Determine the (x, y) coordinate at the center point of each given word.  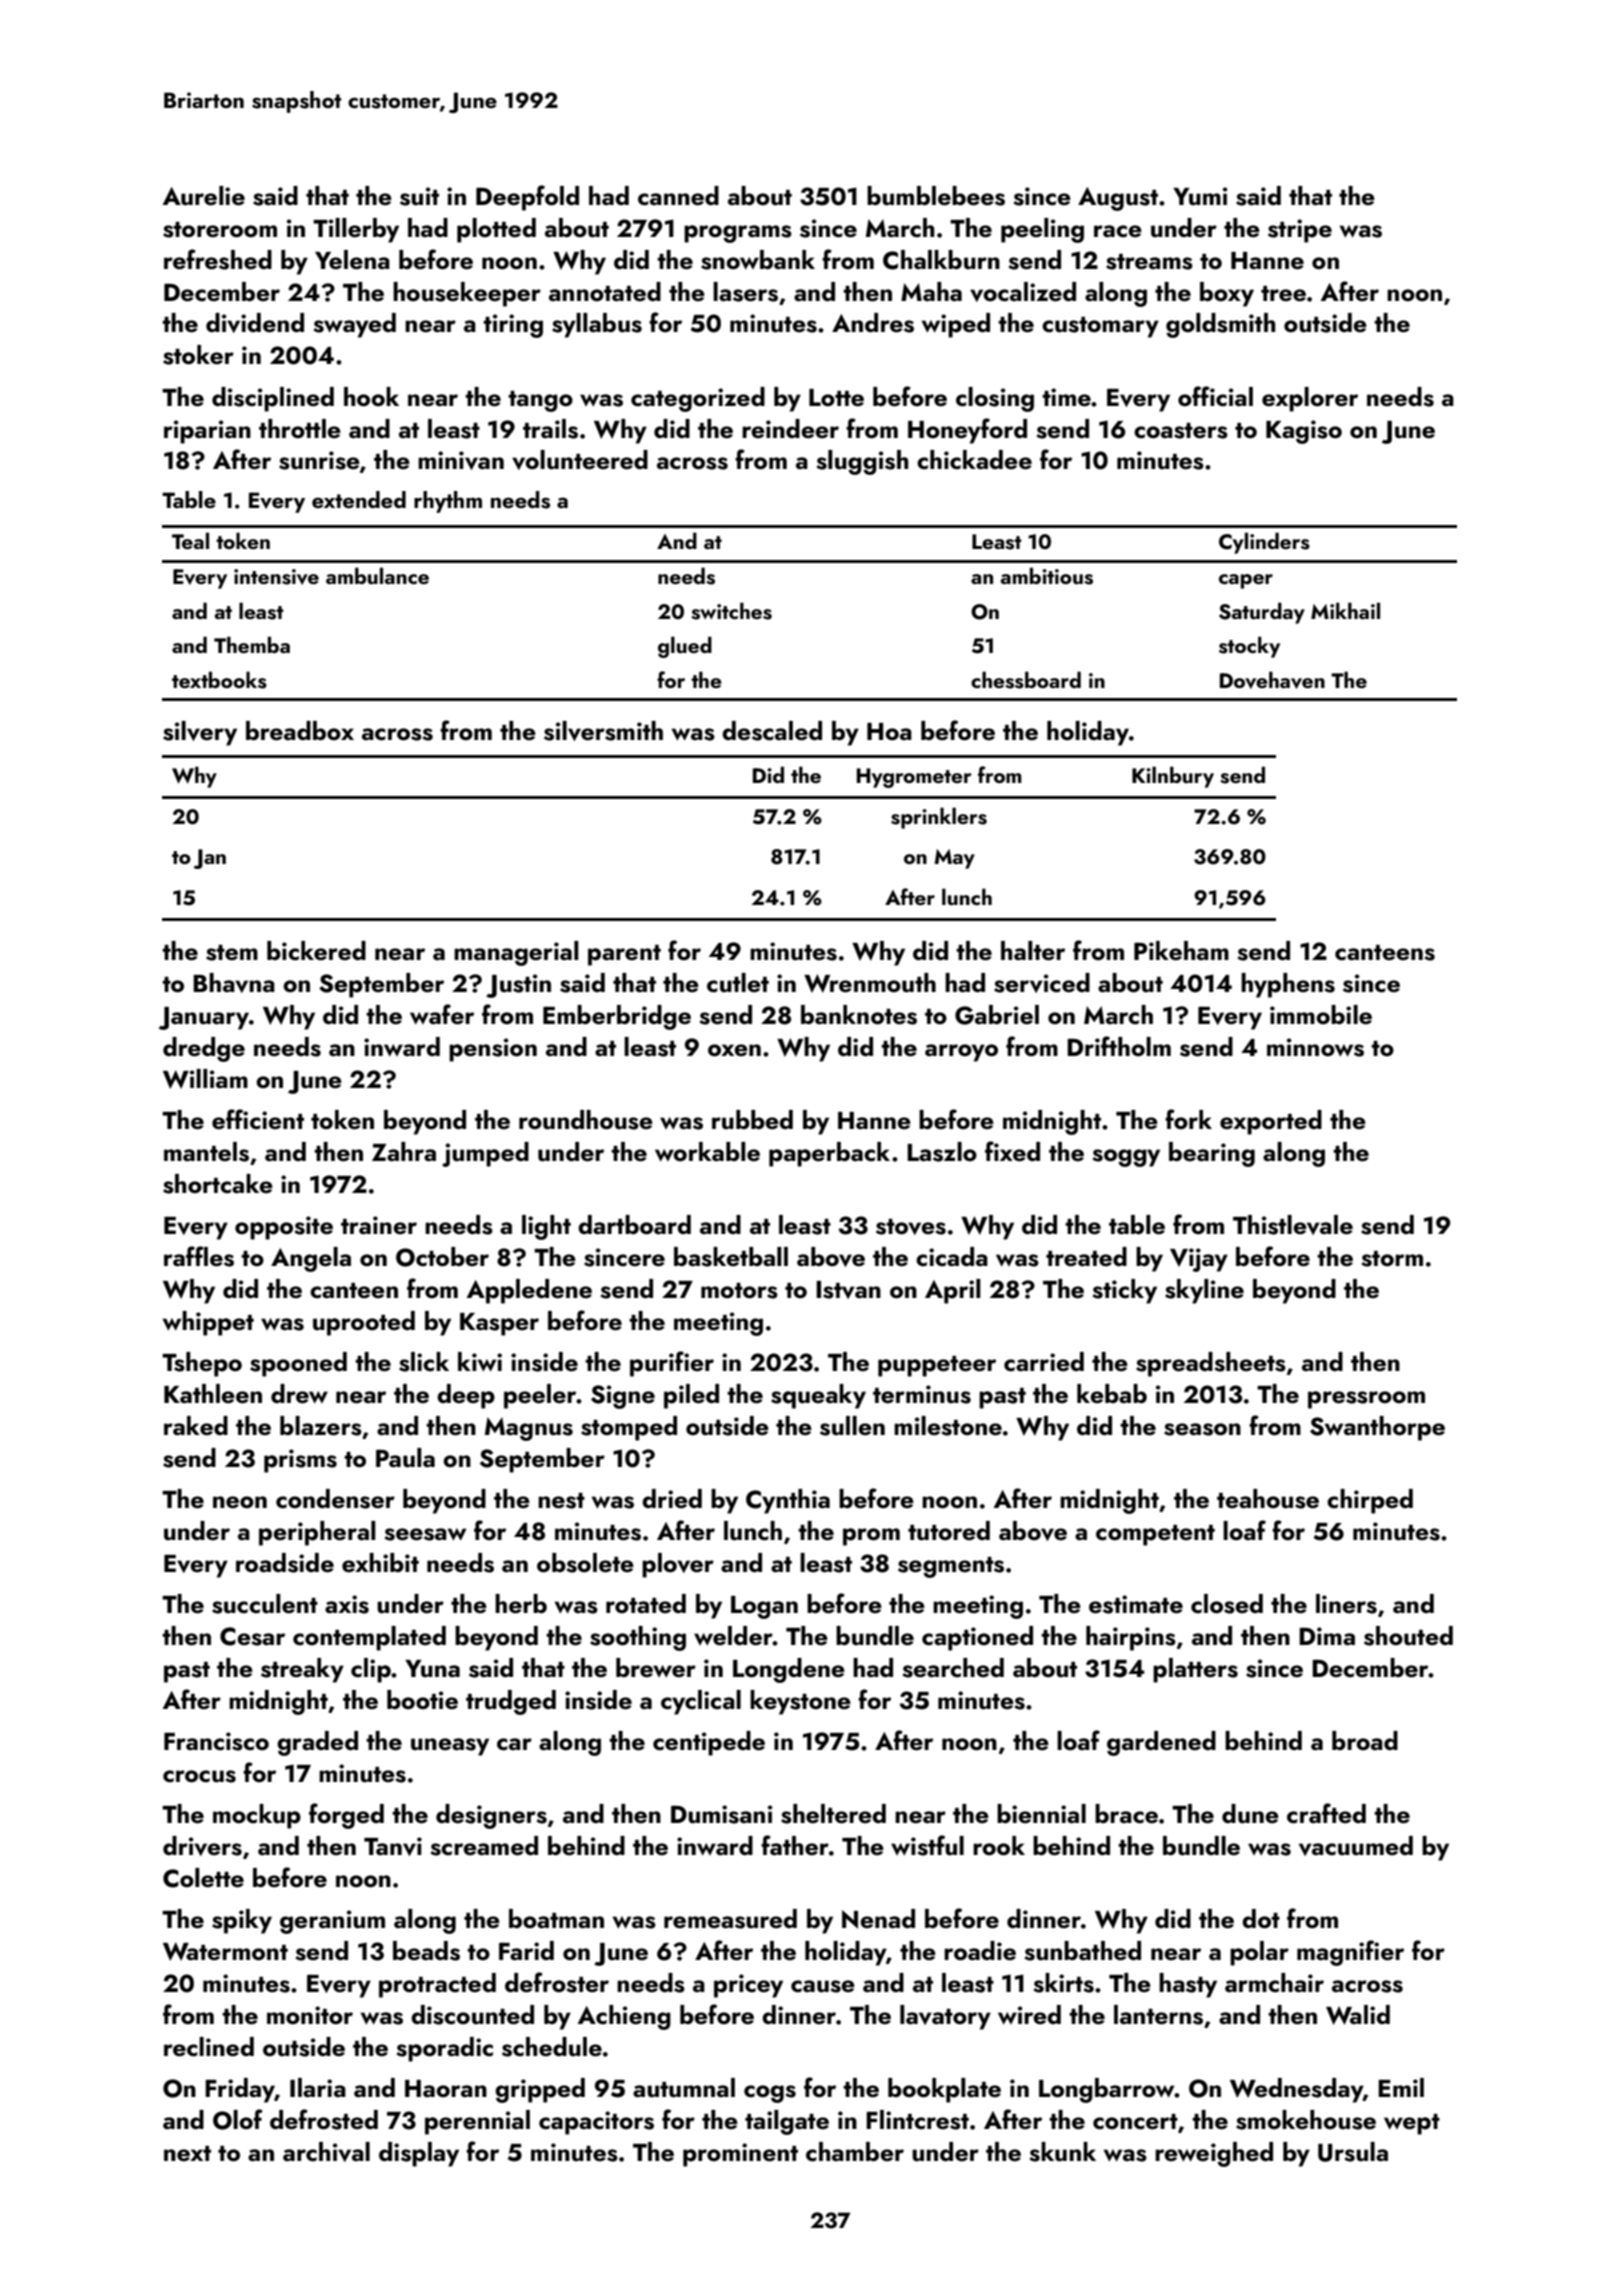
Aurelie (204, 196)
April (953, 1291)
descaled (772, 731)
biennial (1041, 1814)
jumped (485, 1154)
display (419, 2154)
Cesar (252, 1636)
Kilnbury (1173, 777)
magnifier (1350, 1953)
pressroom (1366, 1400)
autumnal (684, 2088)
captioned (977, 1638)
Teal (190, 540)
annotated (605, 292)
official (1215, 396)
